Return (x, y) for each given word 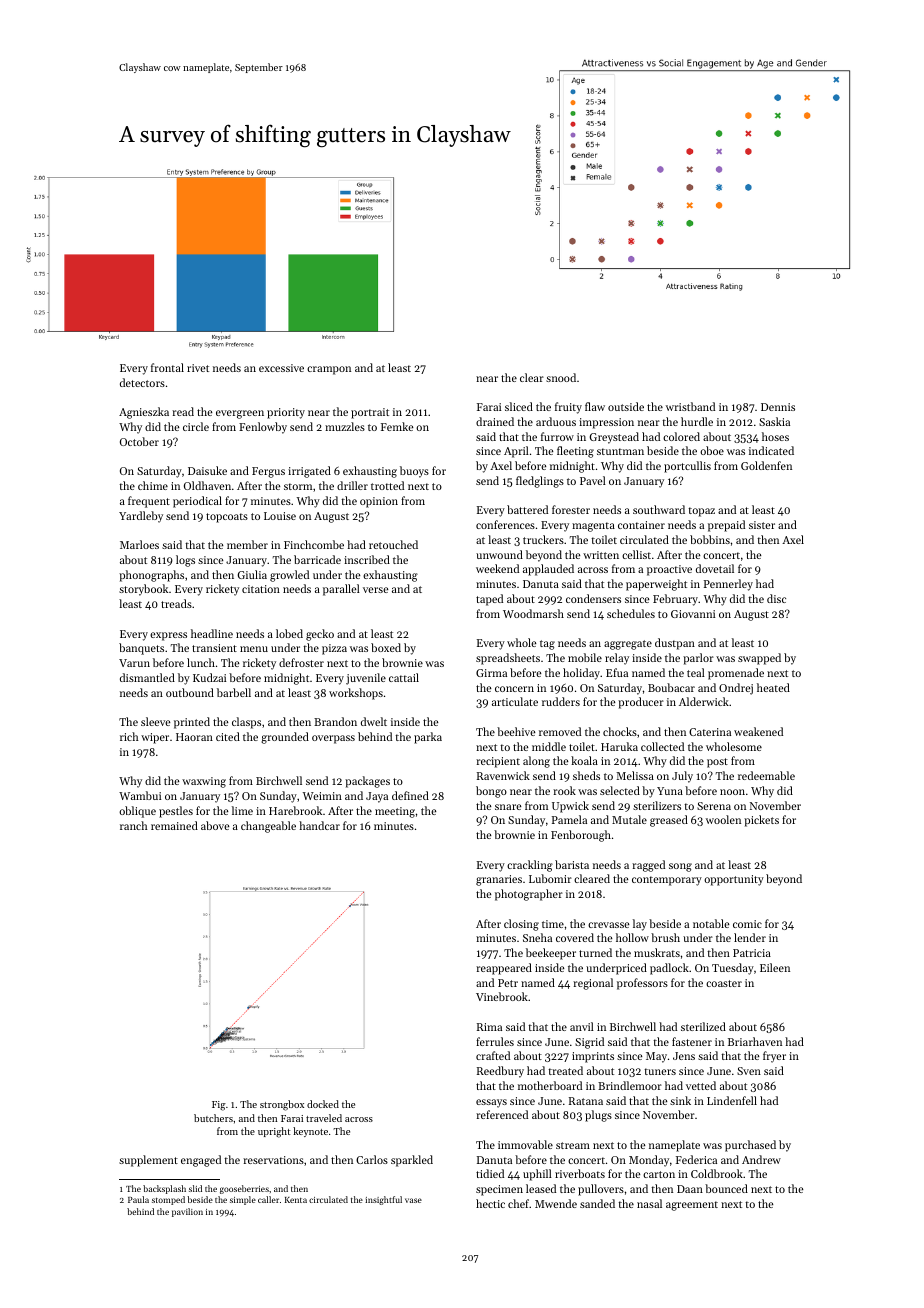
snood (561, 377)
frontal (167, 367)
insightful (383, 1200)
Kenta (296, 1200)
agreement (692, 1206)
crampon (329, 370)
